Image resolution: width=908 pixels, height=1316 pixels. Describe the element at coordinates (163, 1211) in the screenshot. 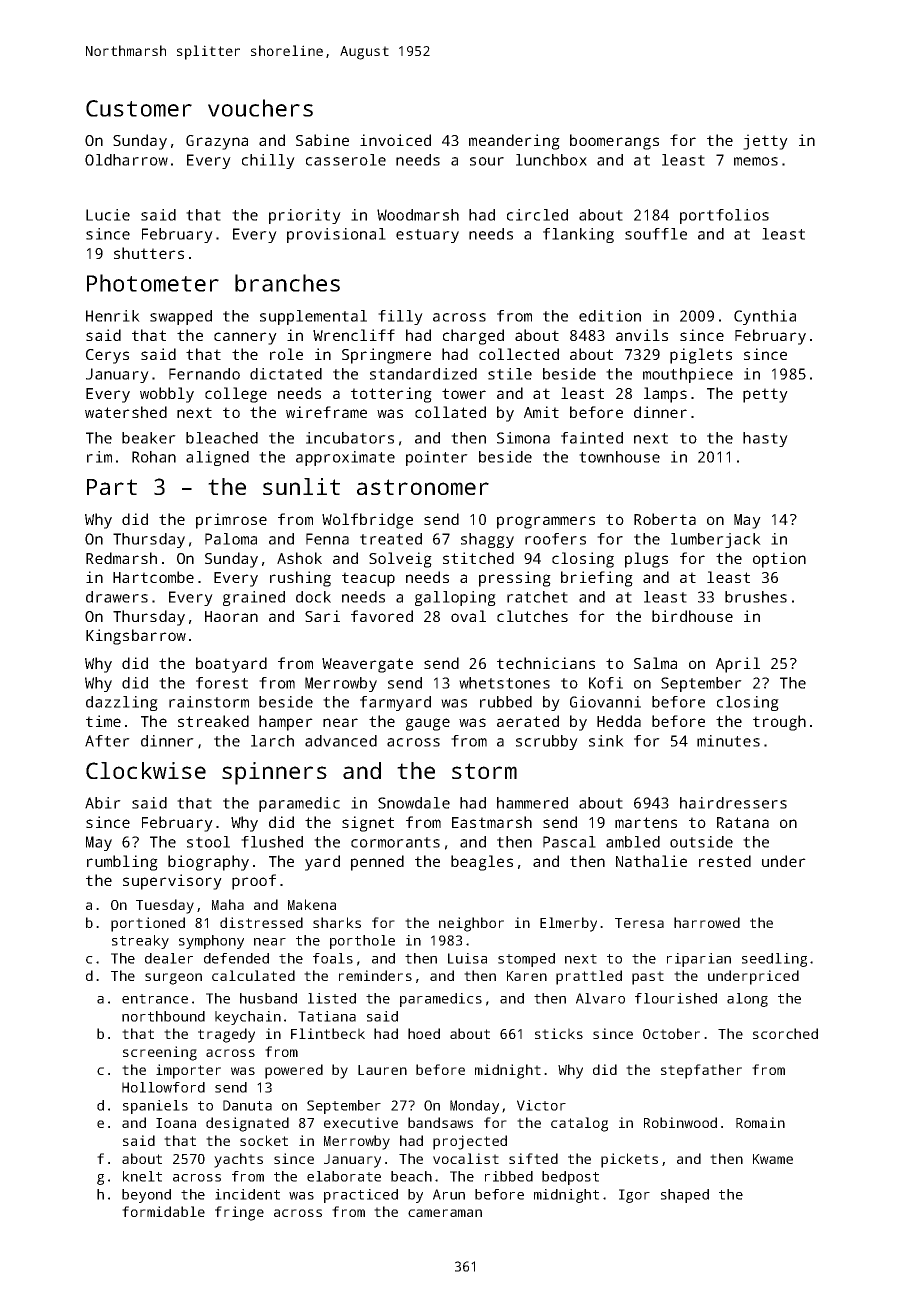

I see `formidable` at that location.
